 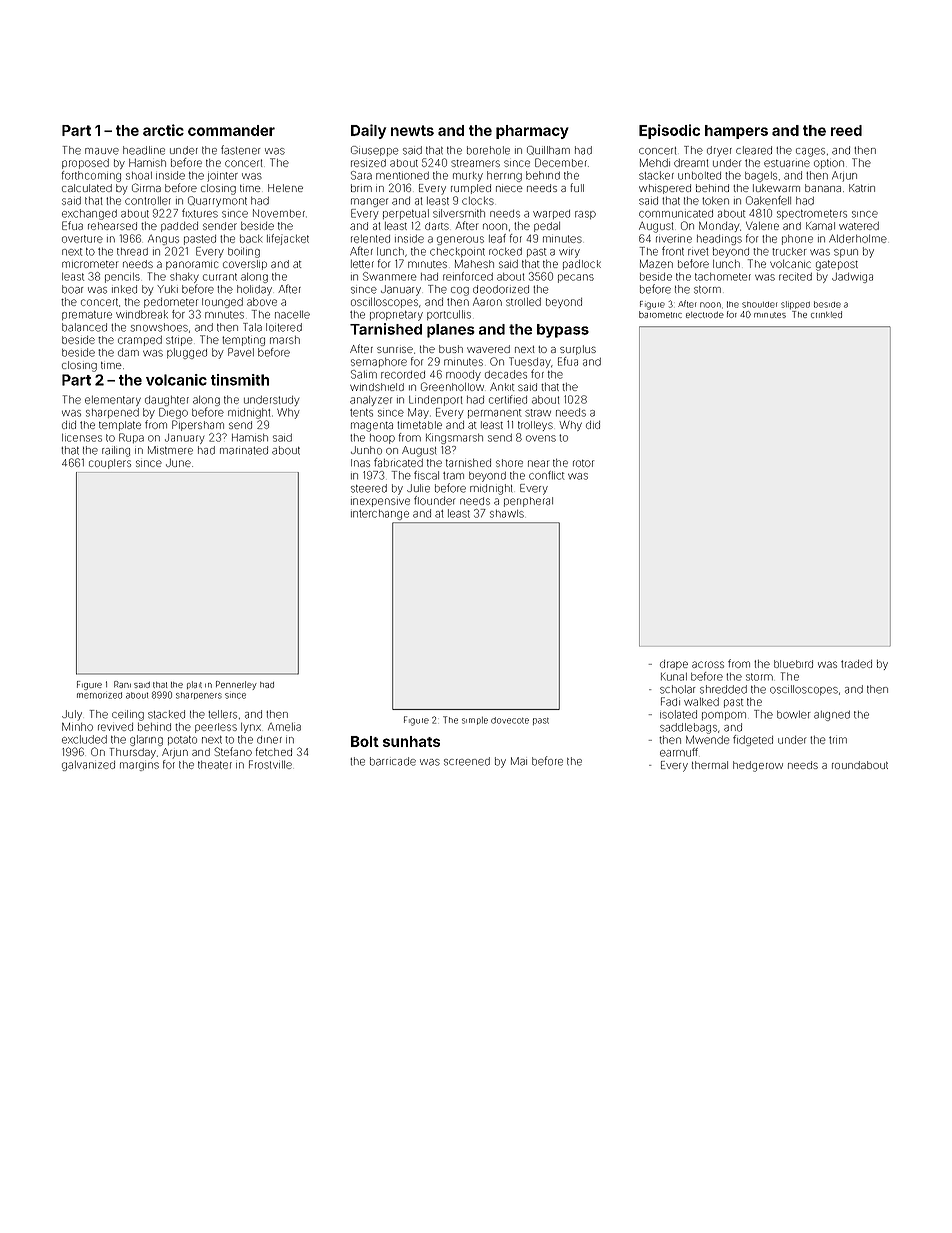 What do you see at coordinates (795, 305) in the screenshot?
I see `slipped` at bounding box center [795, 305].
